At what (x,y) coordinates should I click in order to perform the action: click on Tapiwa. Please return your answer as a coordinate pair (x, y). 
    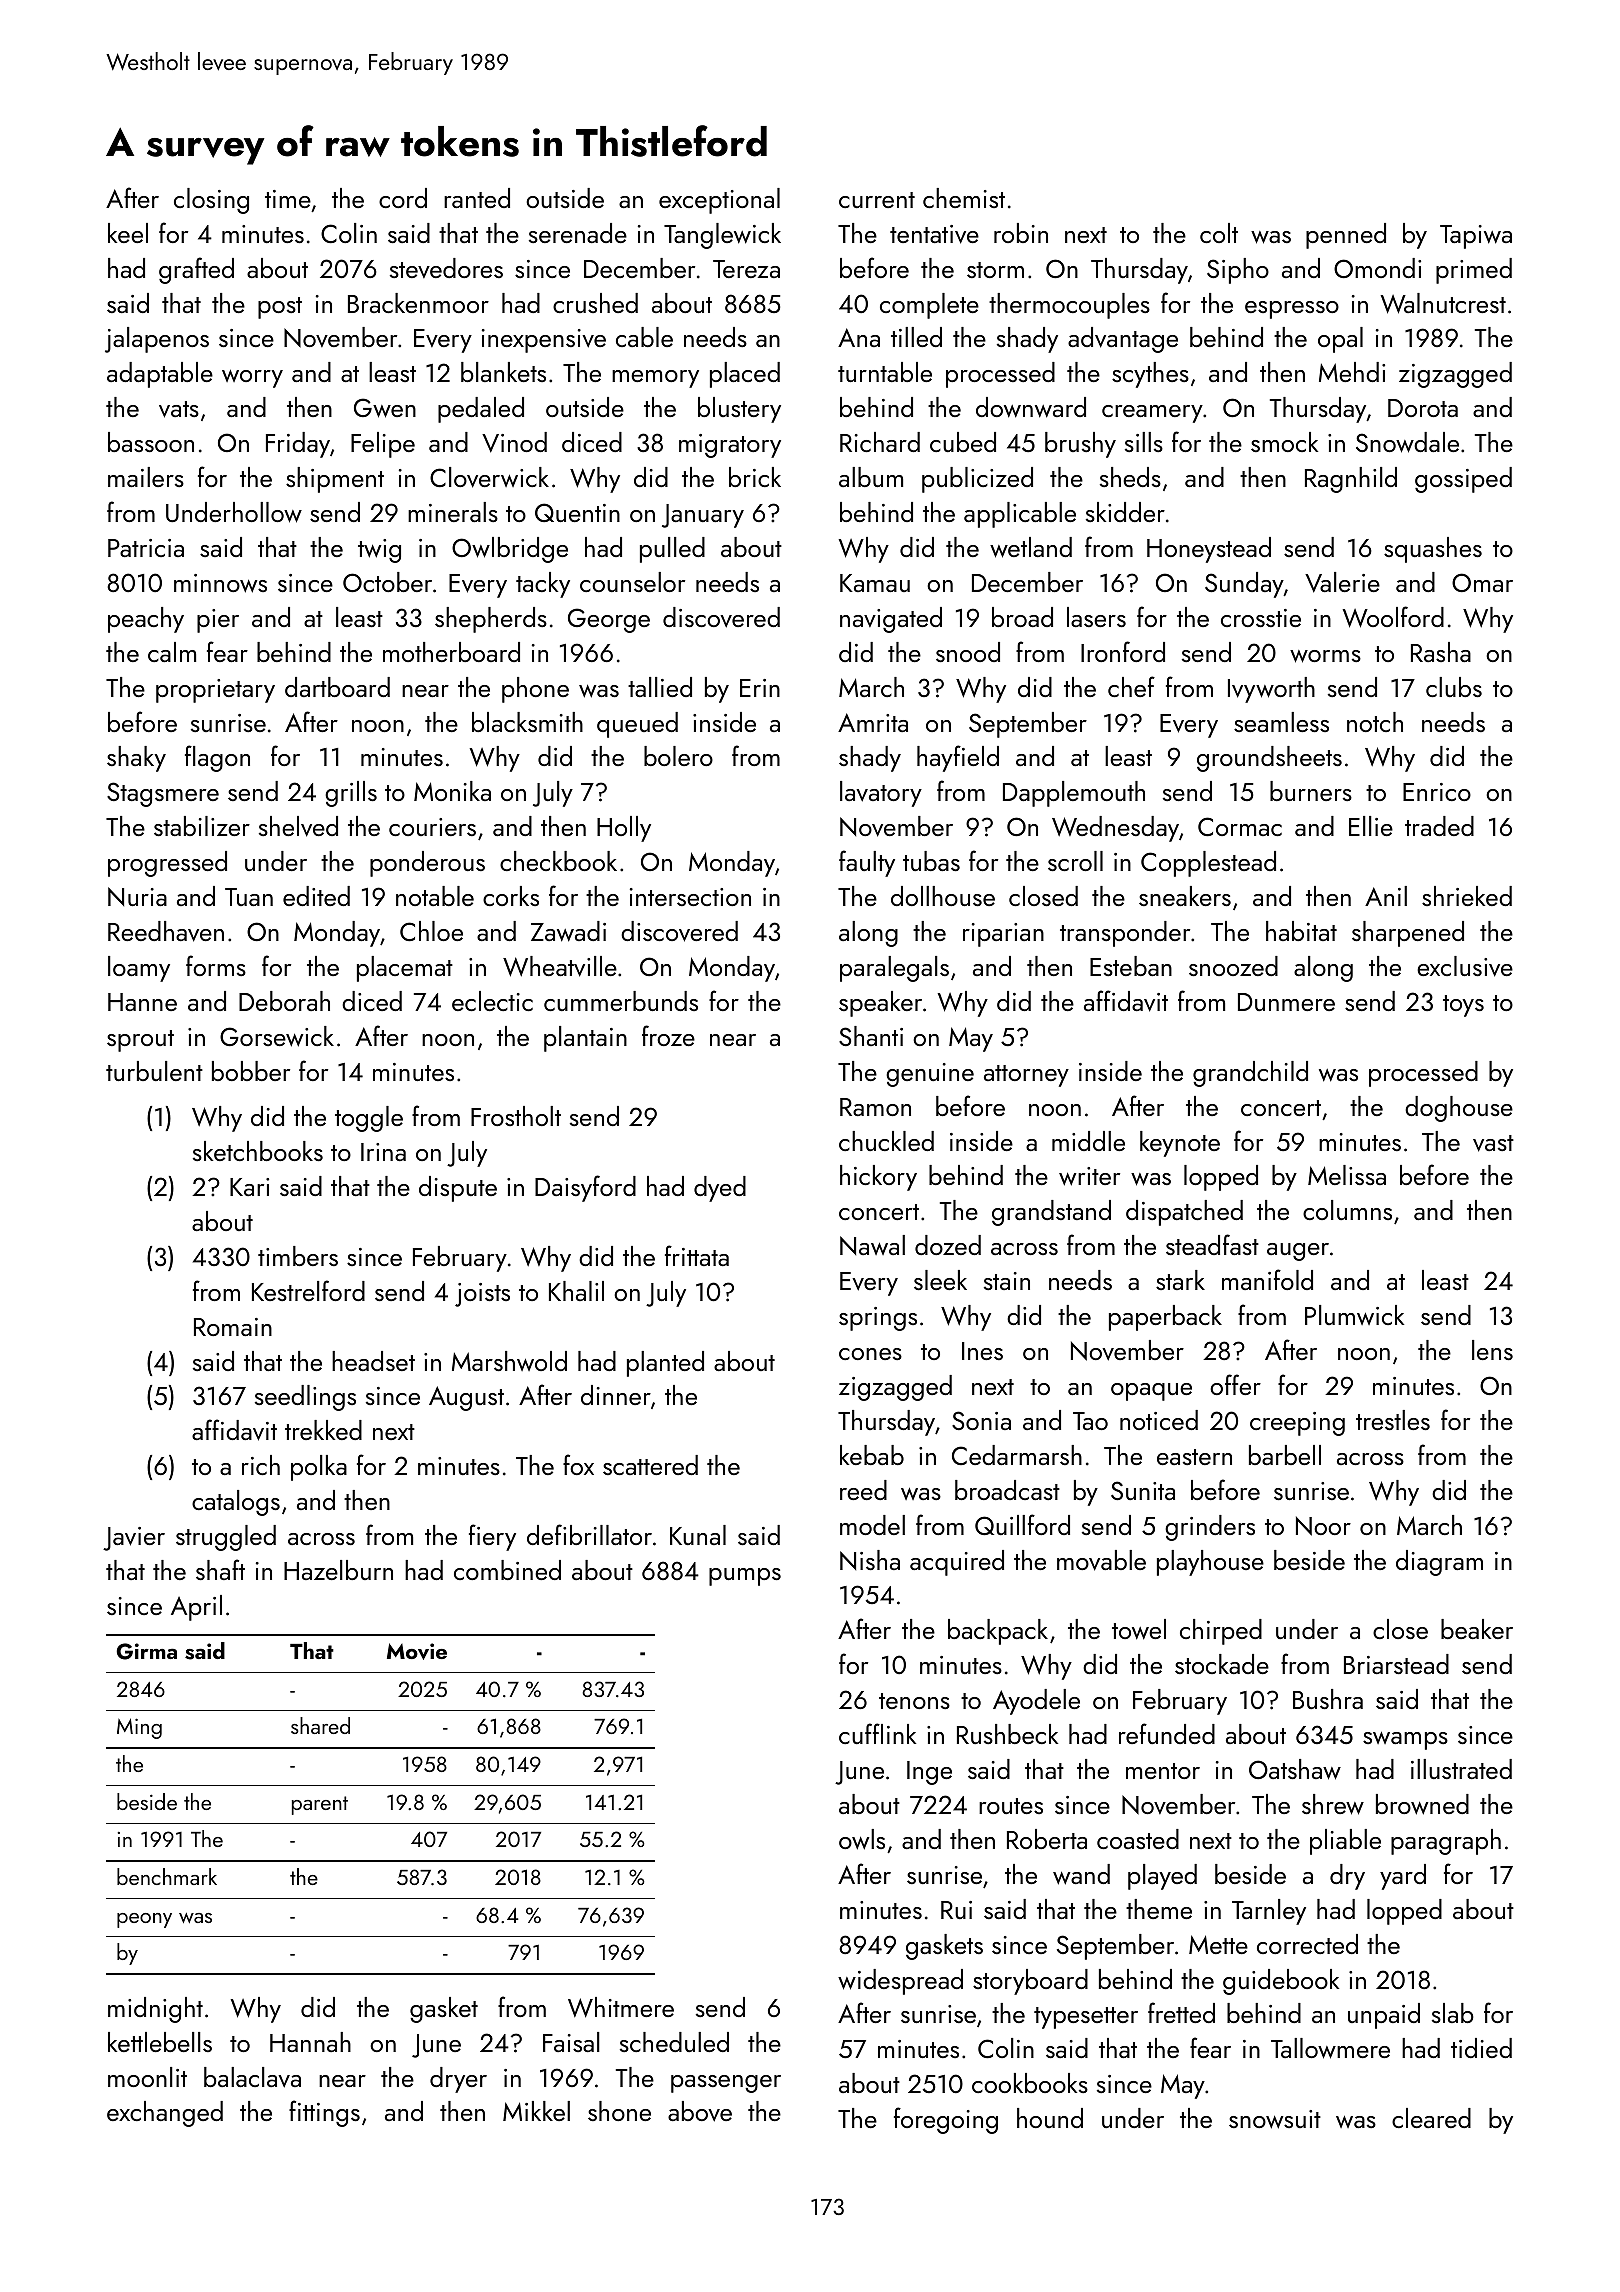
    Looking at the image, I should click on (1476, 237).
